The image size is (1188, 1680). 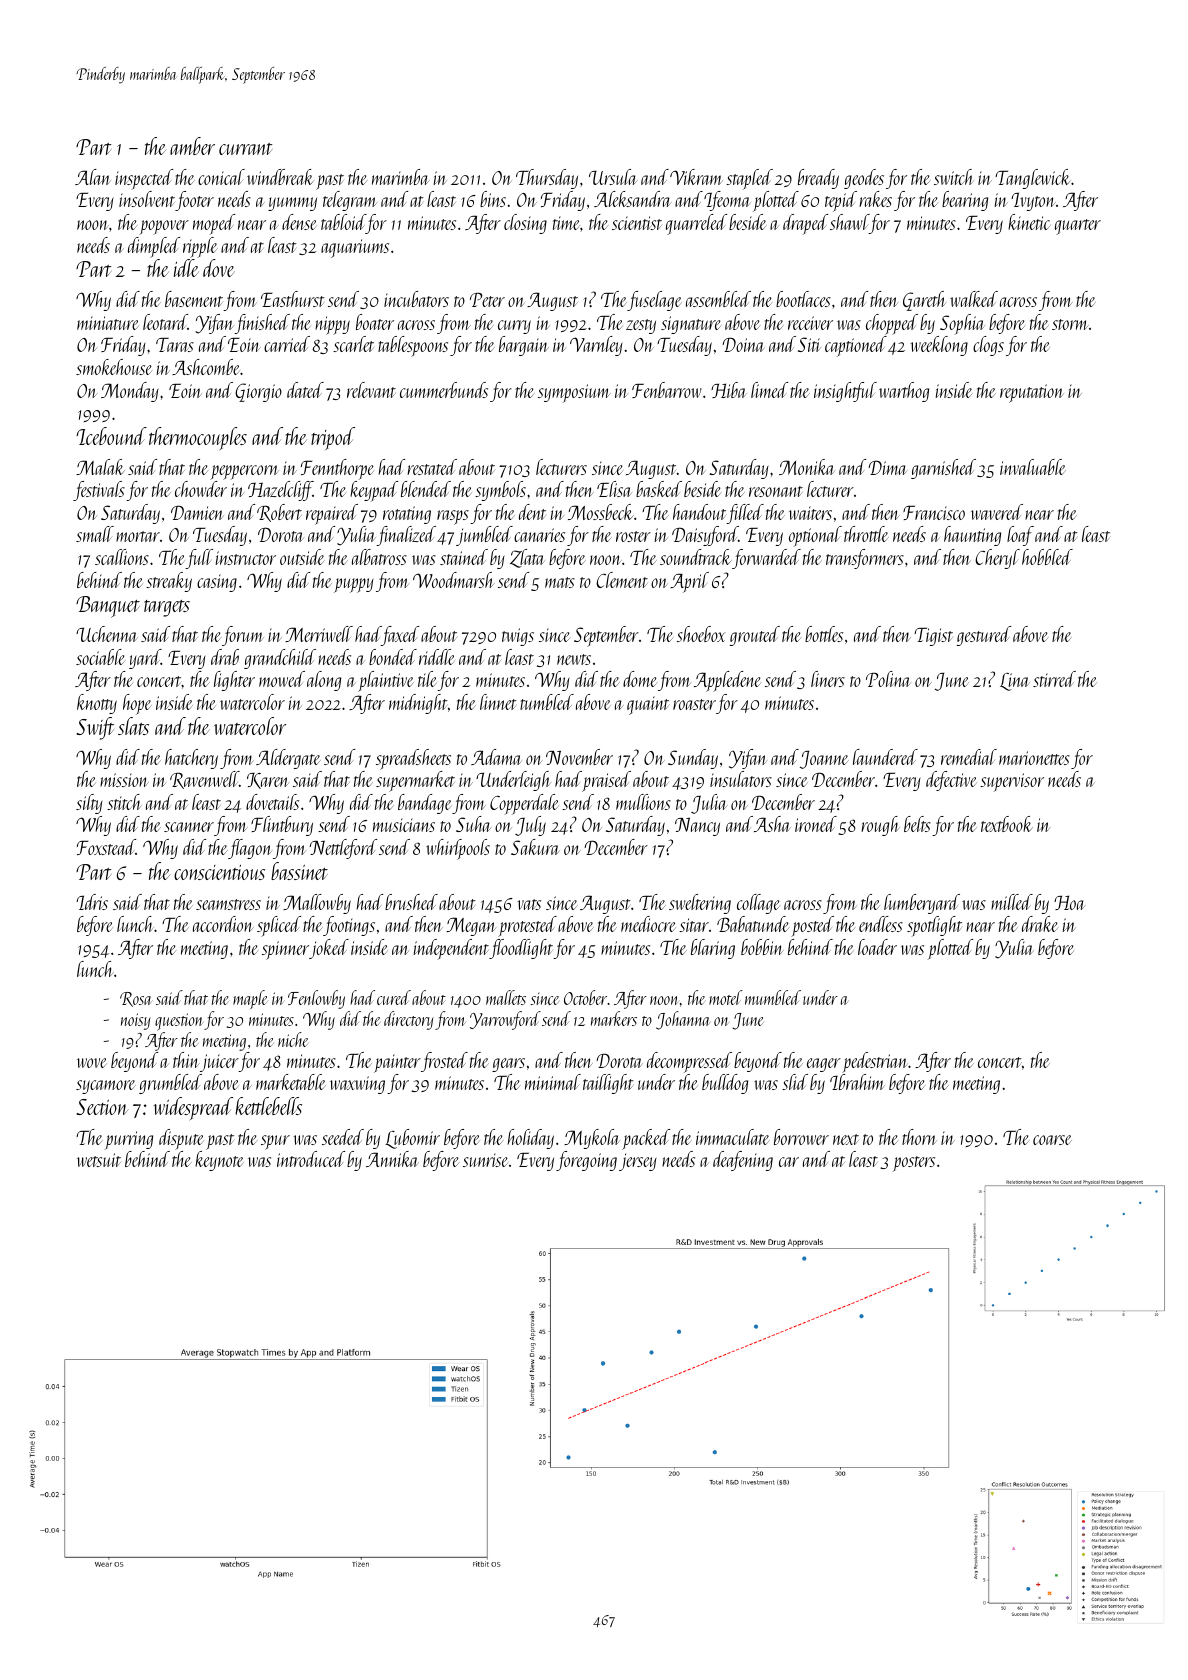 I want to click on waxwing, so click(x=357, y=1085).
